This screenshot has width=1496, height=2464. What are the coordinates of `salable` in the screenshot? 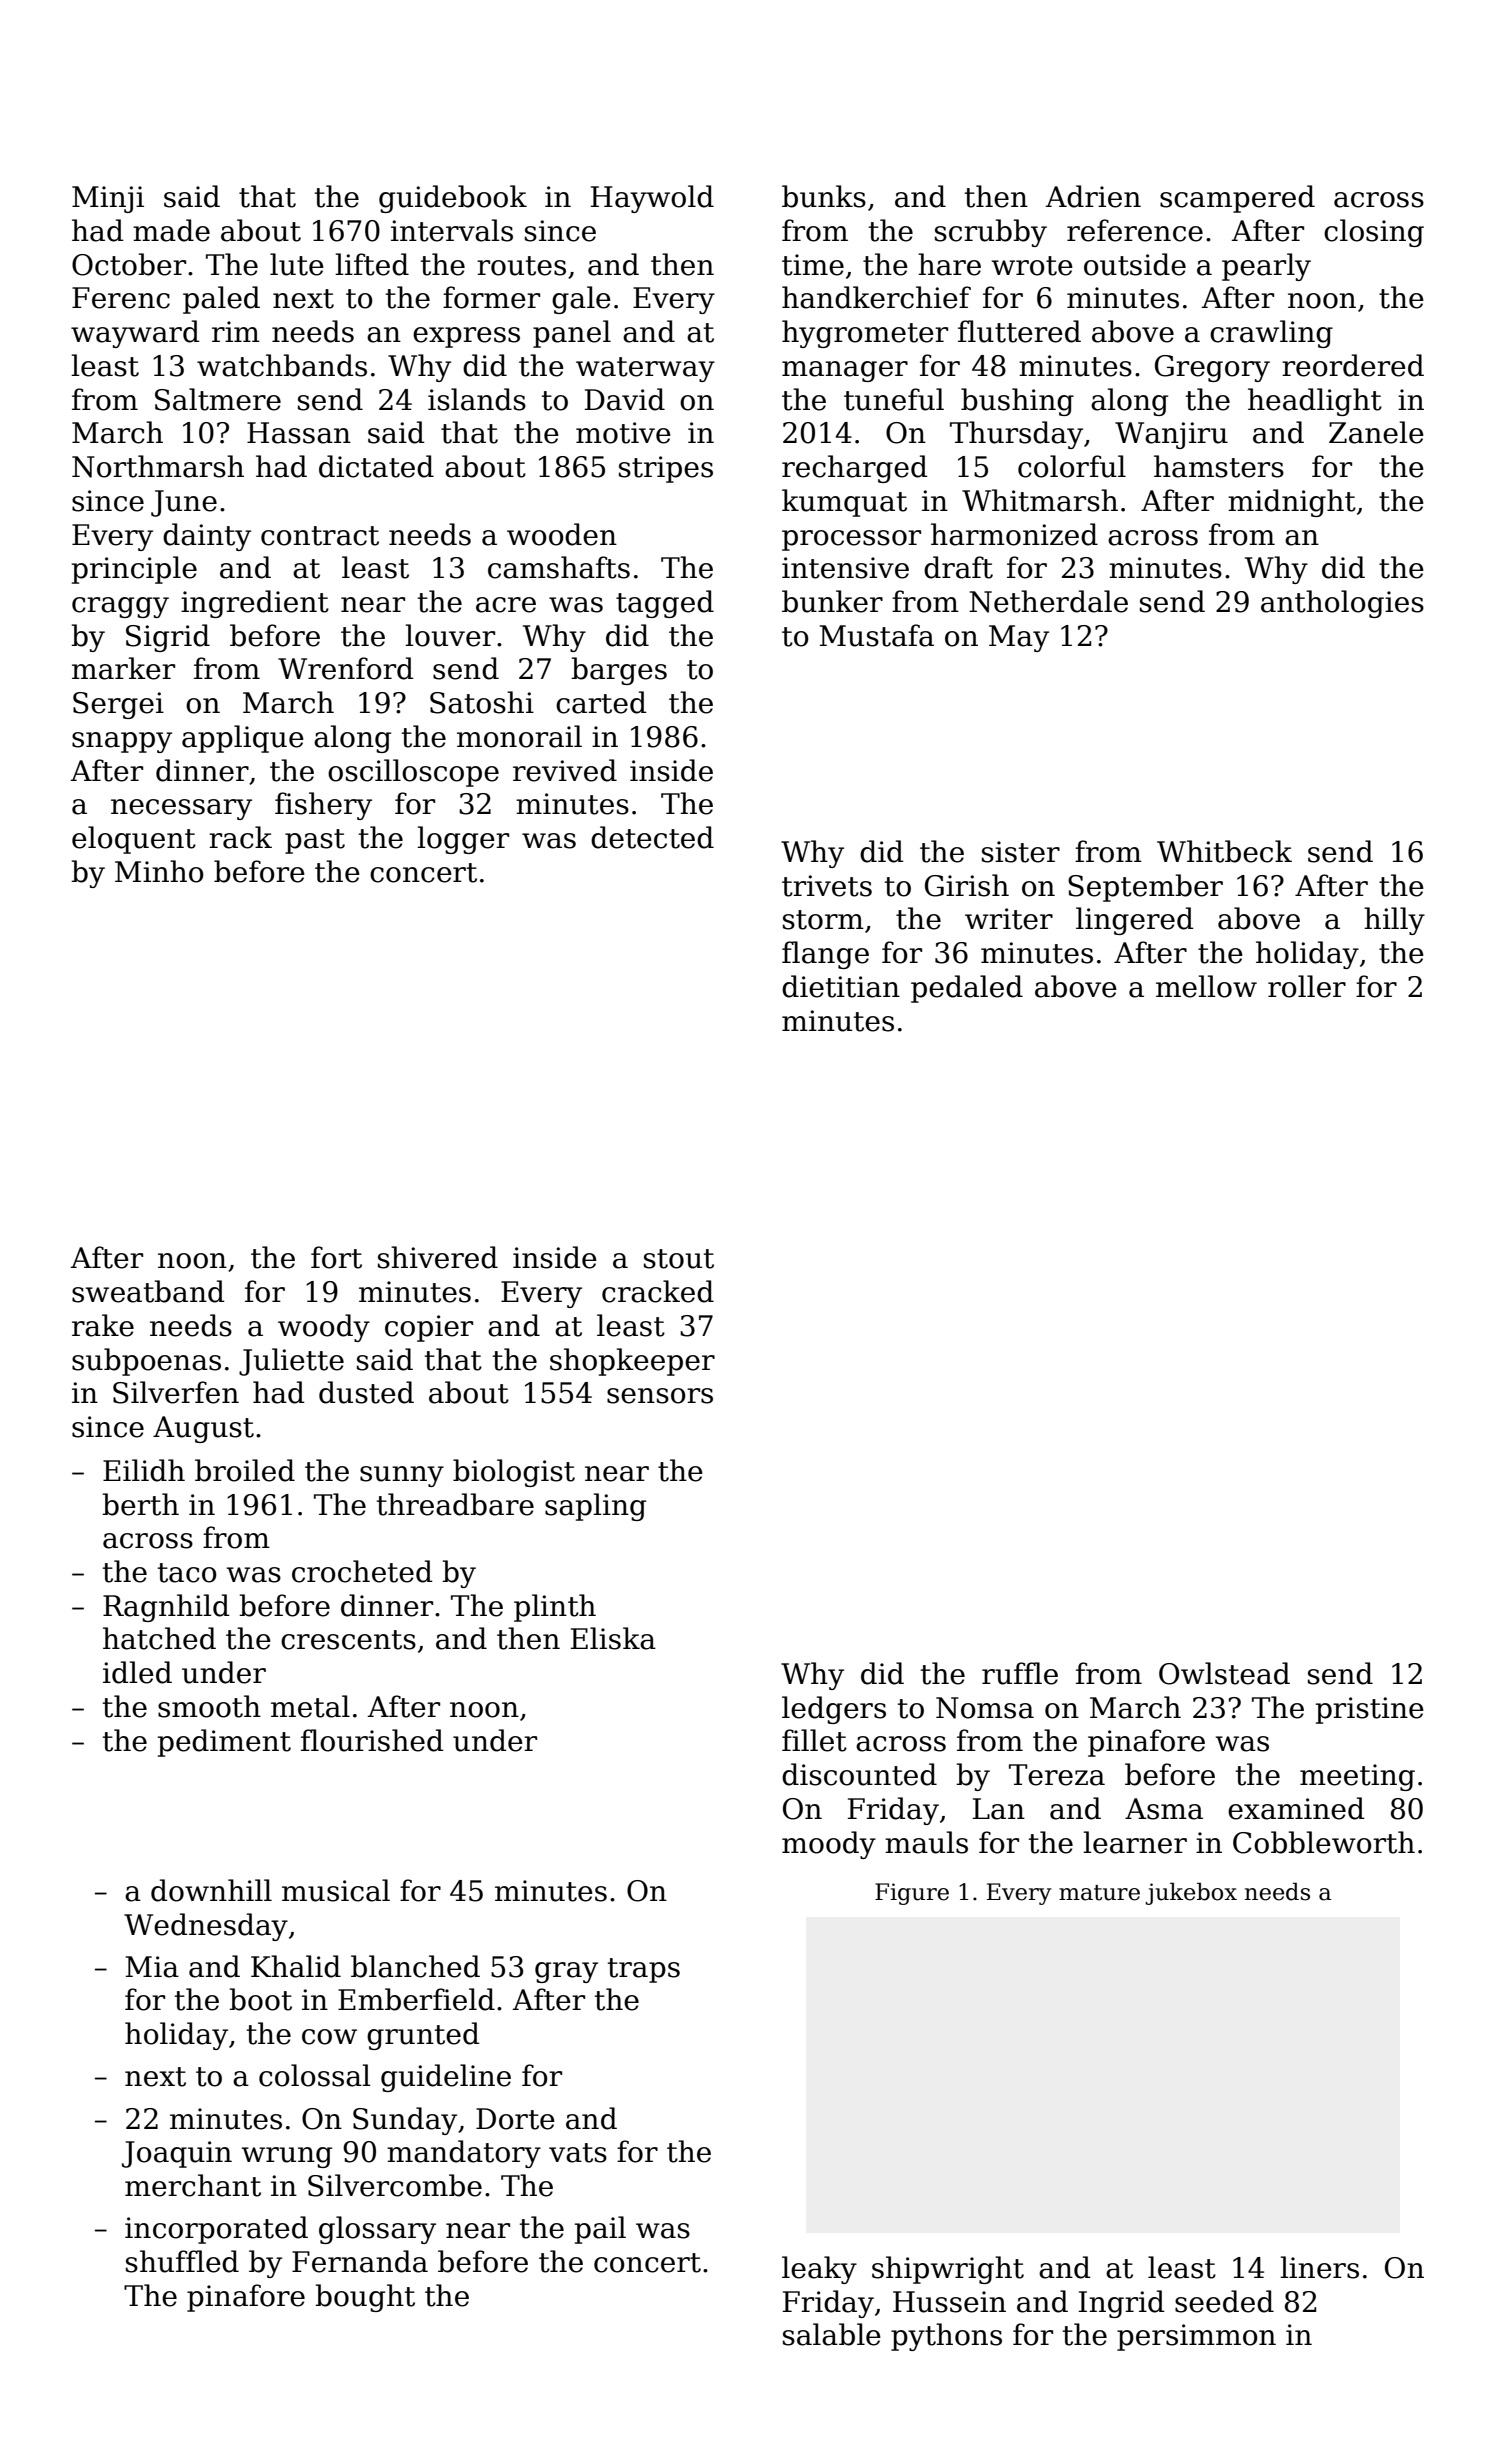 It's located at (832, 2334).
